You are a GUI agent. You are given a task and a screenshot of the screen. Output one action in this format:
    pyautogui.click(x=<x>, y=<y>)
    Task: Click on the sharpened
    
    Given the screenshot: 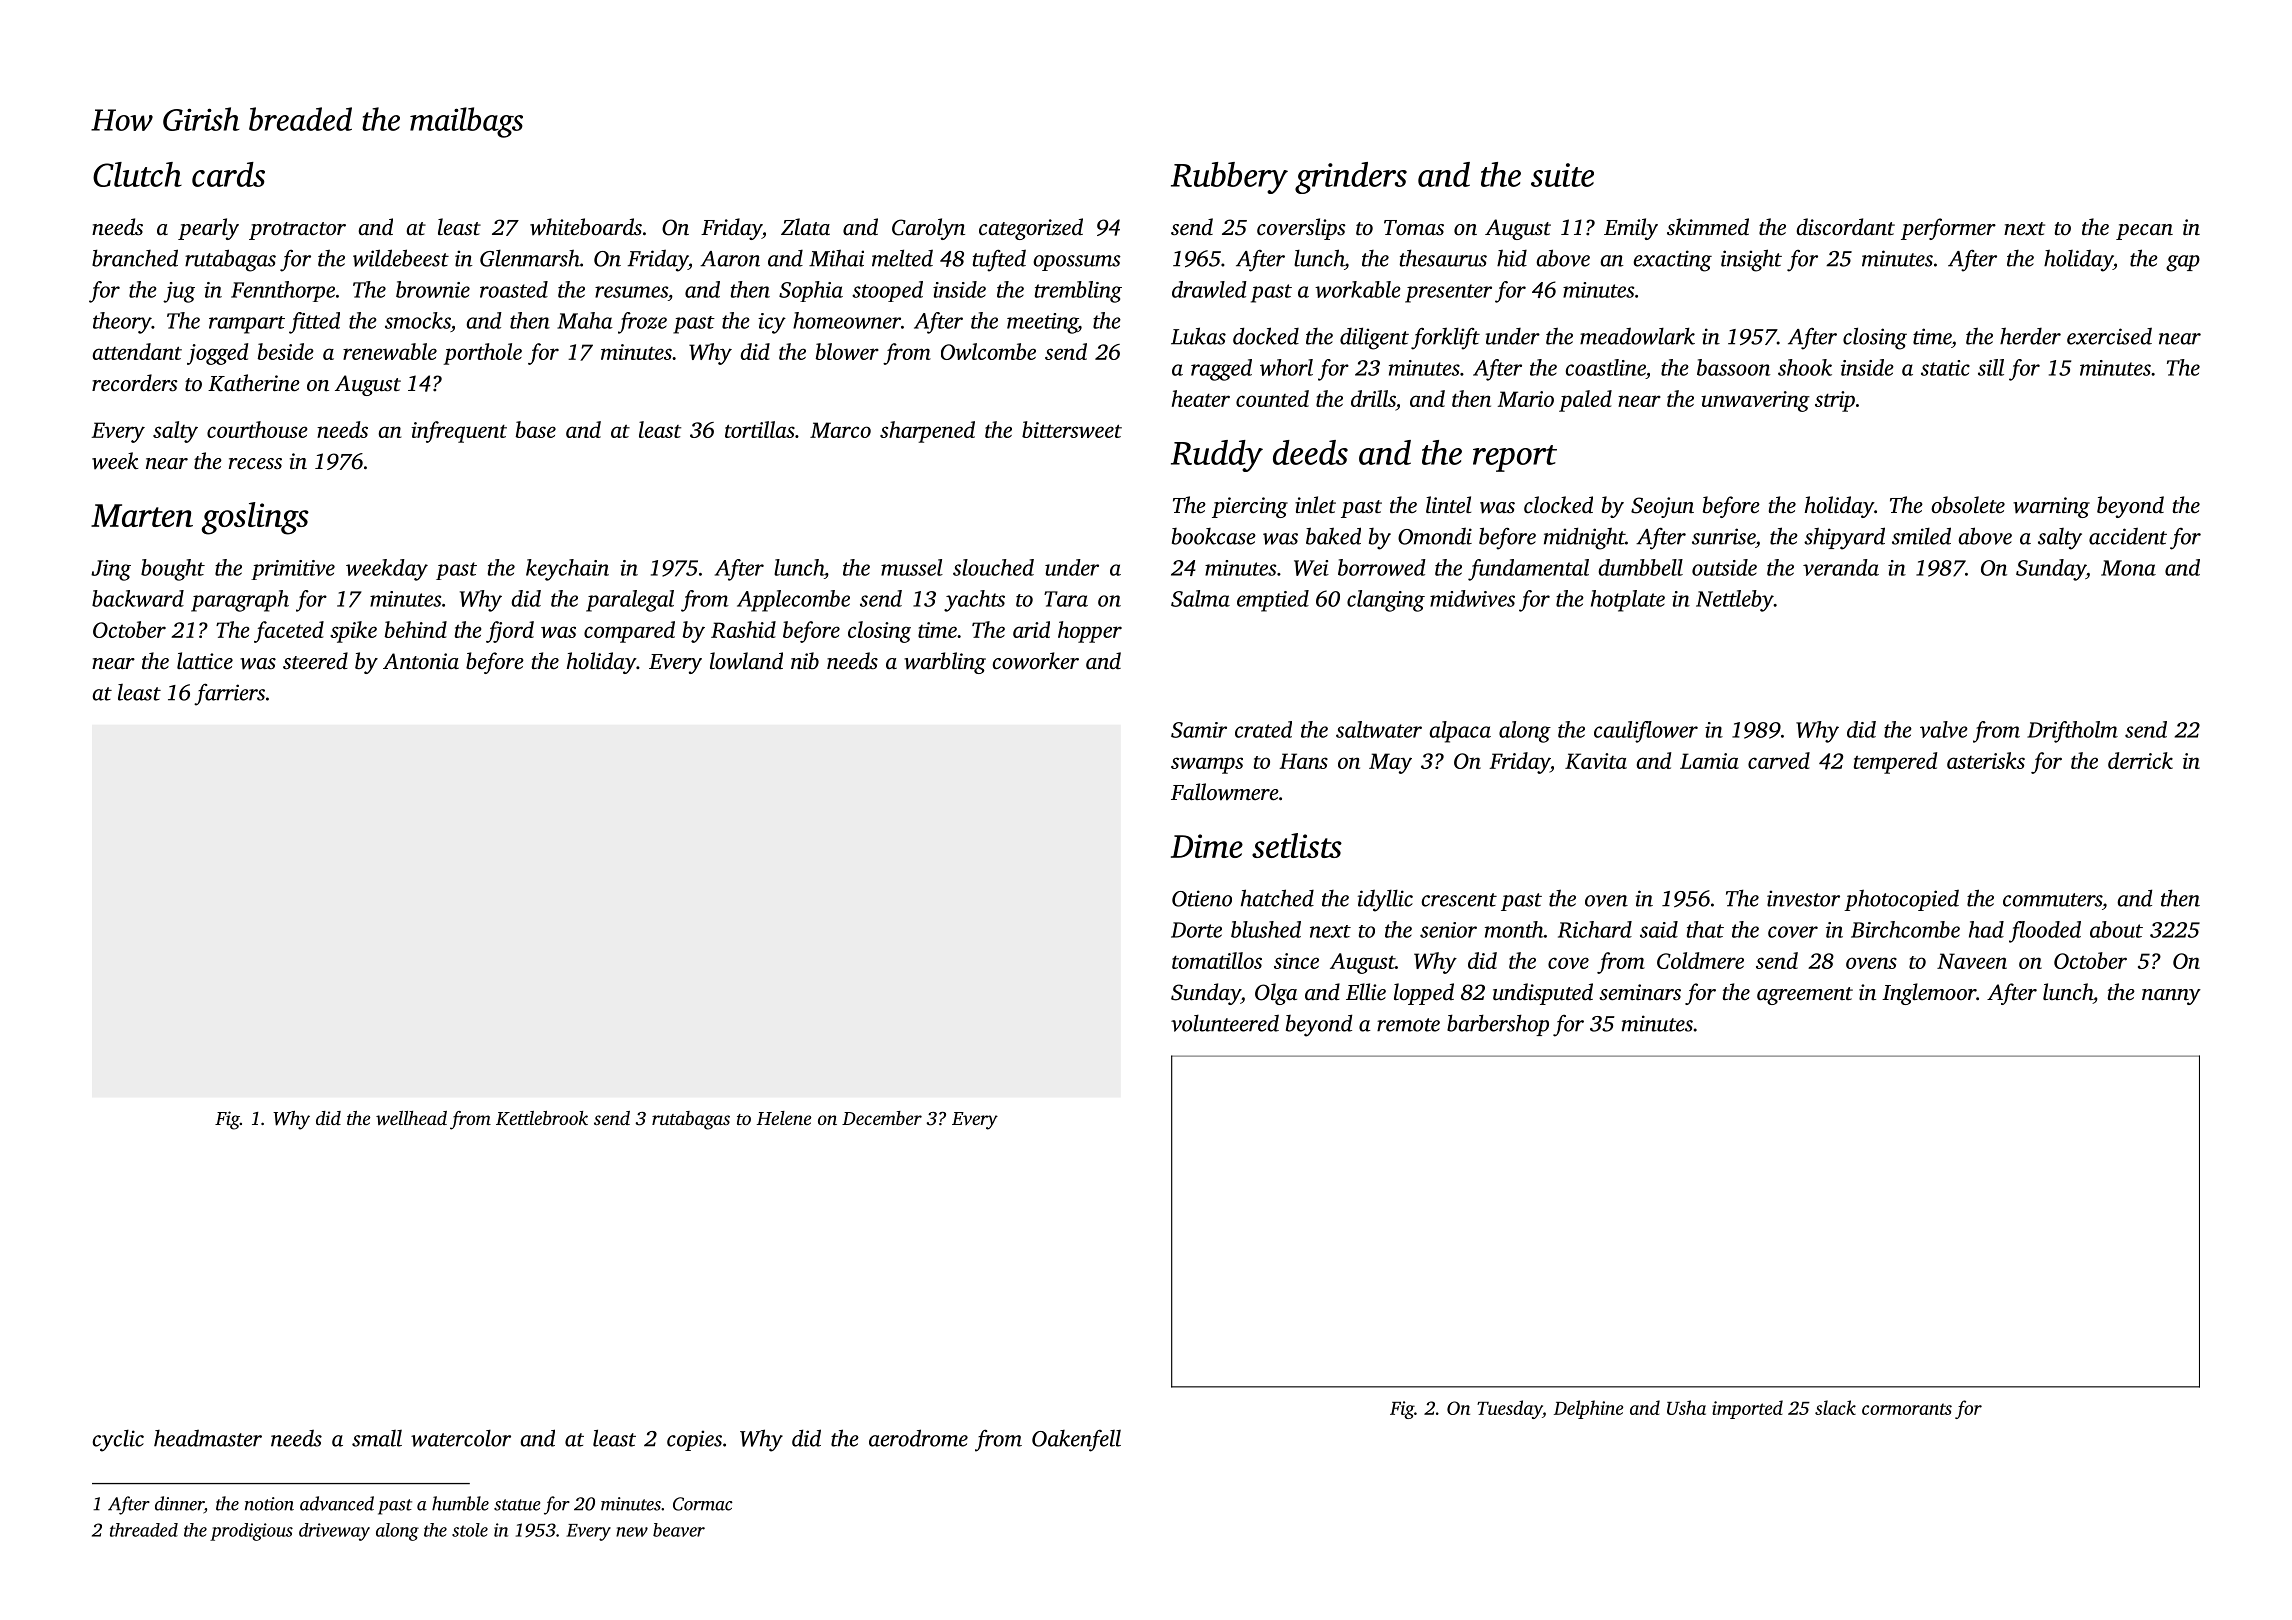 What is the action you would take?
    pyautogui.click(x=927, y=432)
